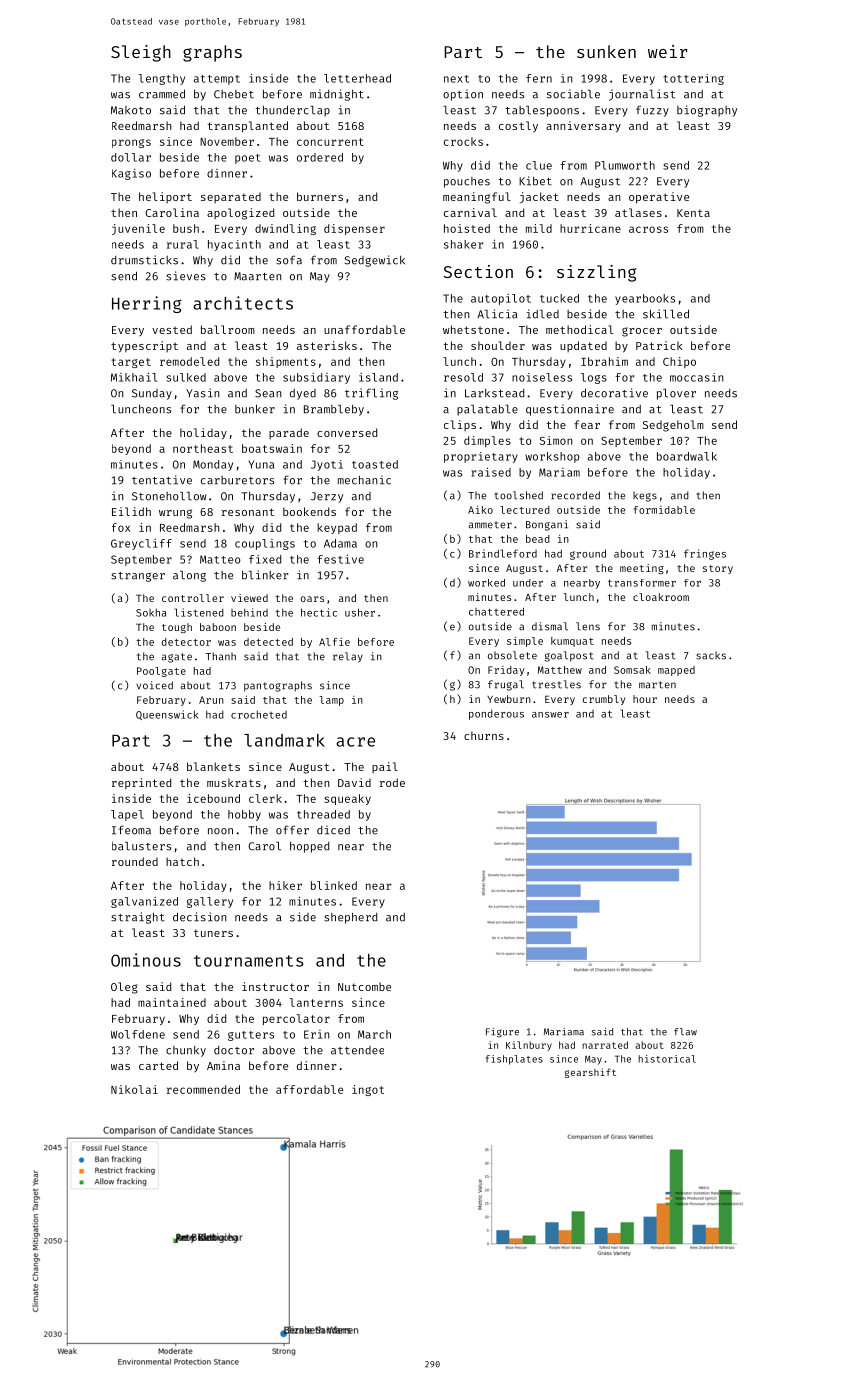 The width and height of the image is (849, 1400). I want to click on story, so click(718, 569).
